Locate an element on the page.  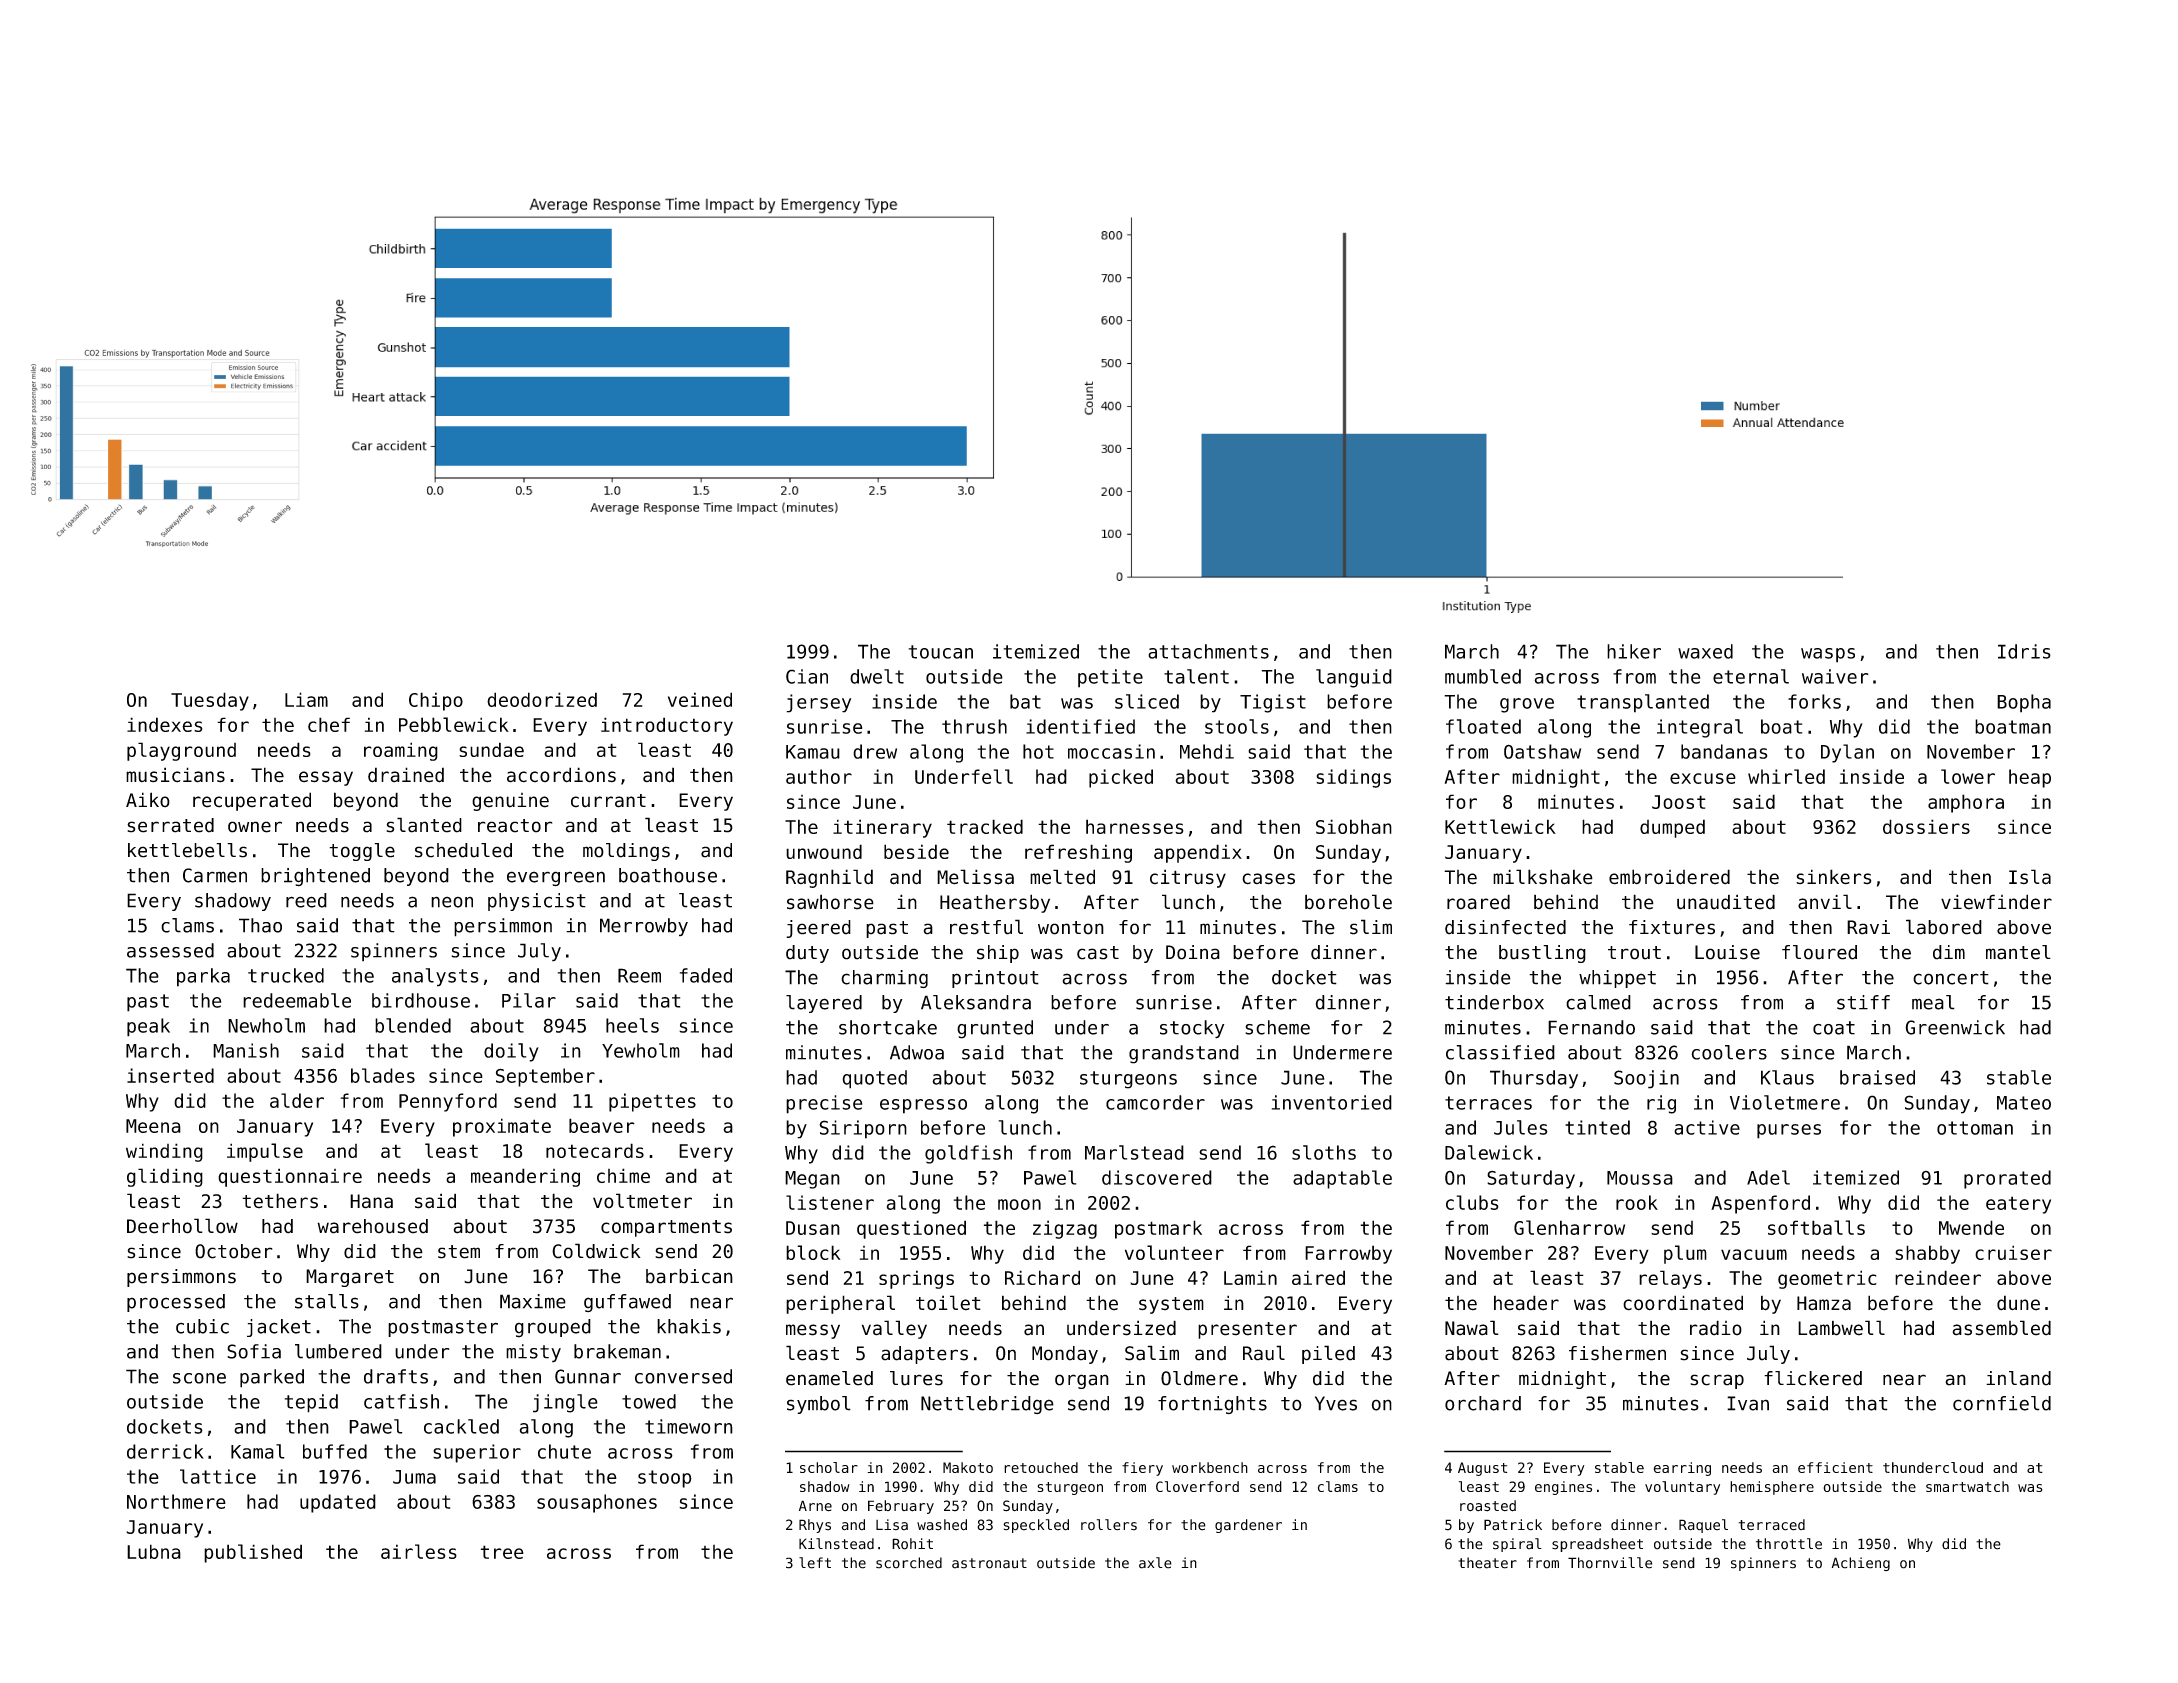
scholar is located at coordinates (829, 1467).
